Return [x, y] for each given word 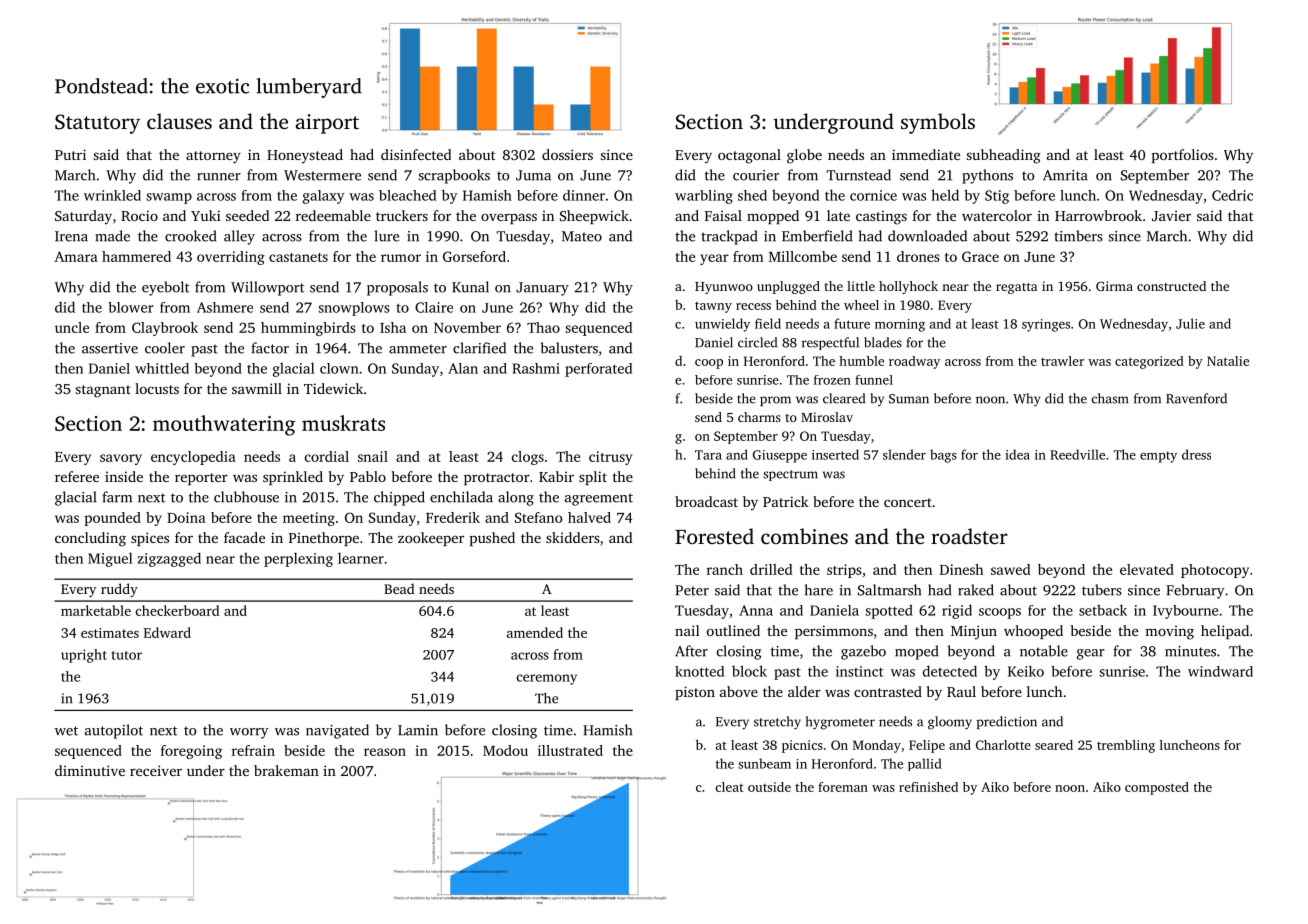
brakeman [286, 770]
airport [327, 124]
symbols [938, 123]
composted [1157, 788]
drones [918, 256]
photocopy [1215, 571]
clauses [179, 121]
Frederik [453, 517]
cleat [729, 787]
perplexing [298, 559]
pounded [112, 519]
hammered [136, 256]
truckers [402, 215]
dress [1196, 454]
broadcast [706, 501]
